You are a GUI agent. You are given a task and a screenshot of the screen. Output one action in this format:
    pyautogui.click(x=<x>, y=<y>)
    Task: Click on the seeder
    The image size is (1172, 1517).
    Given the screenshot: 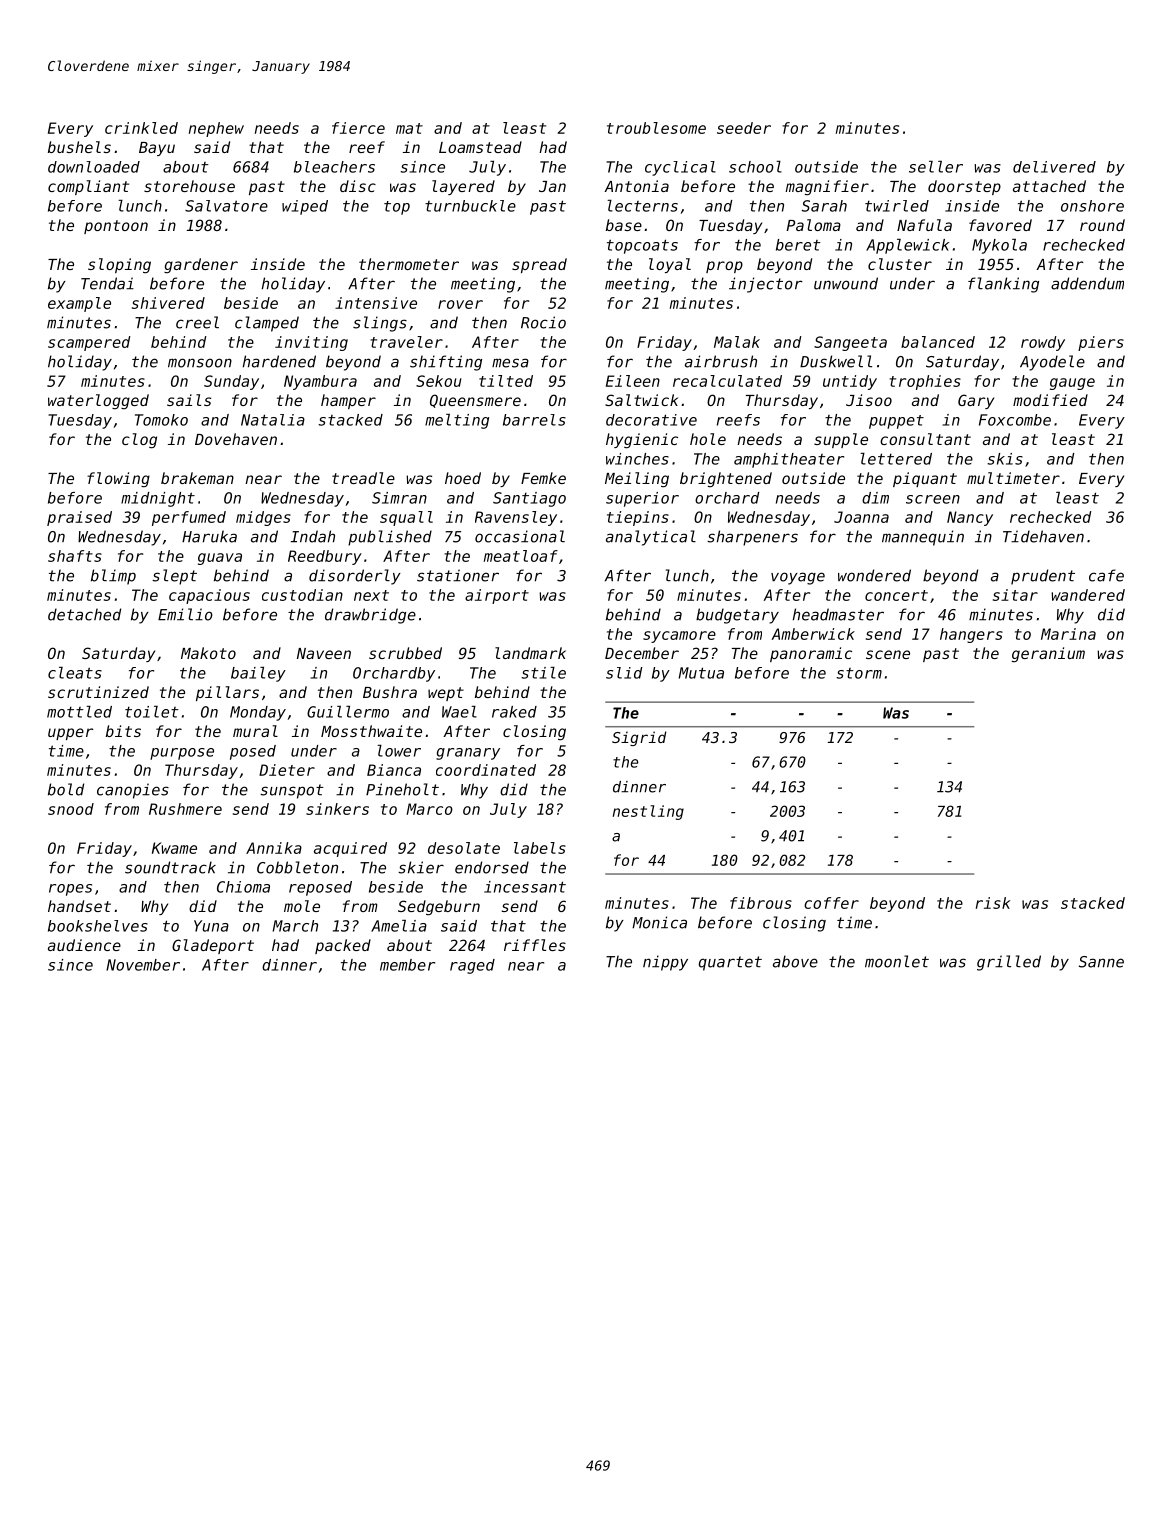 What is the action you would take?
    pyautogui.click(x=744, y=128)
